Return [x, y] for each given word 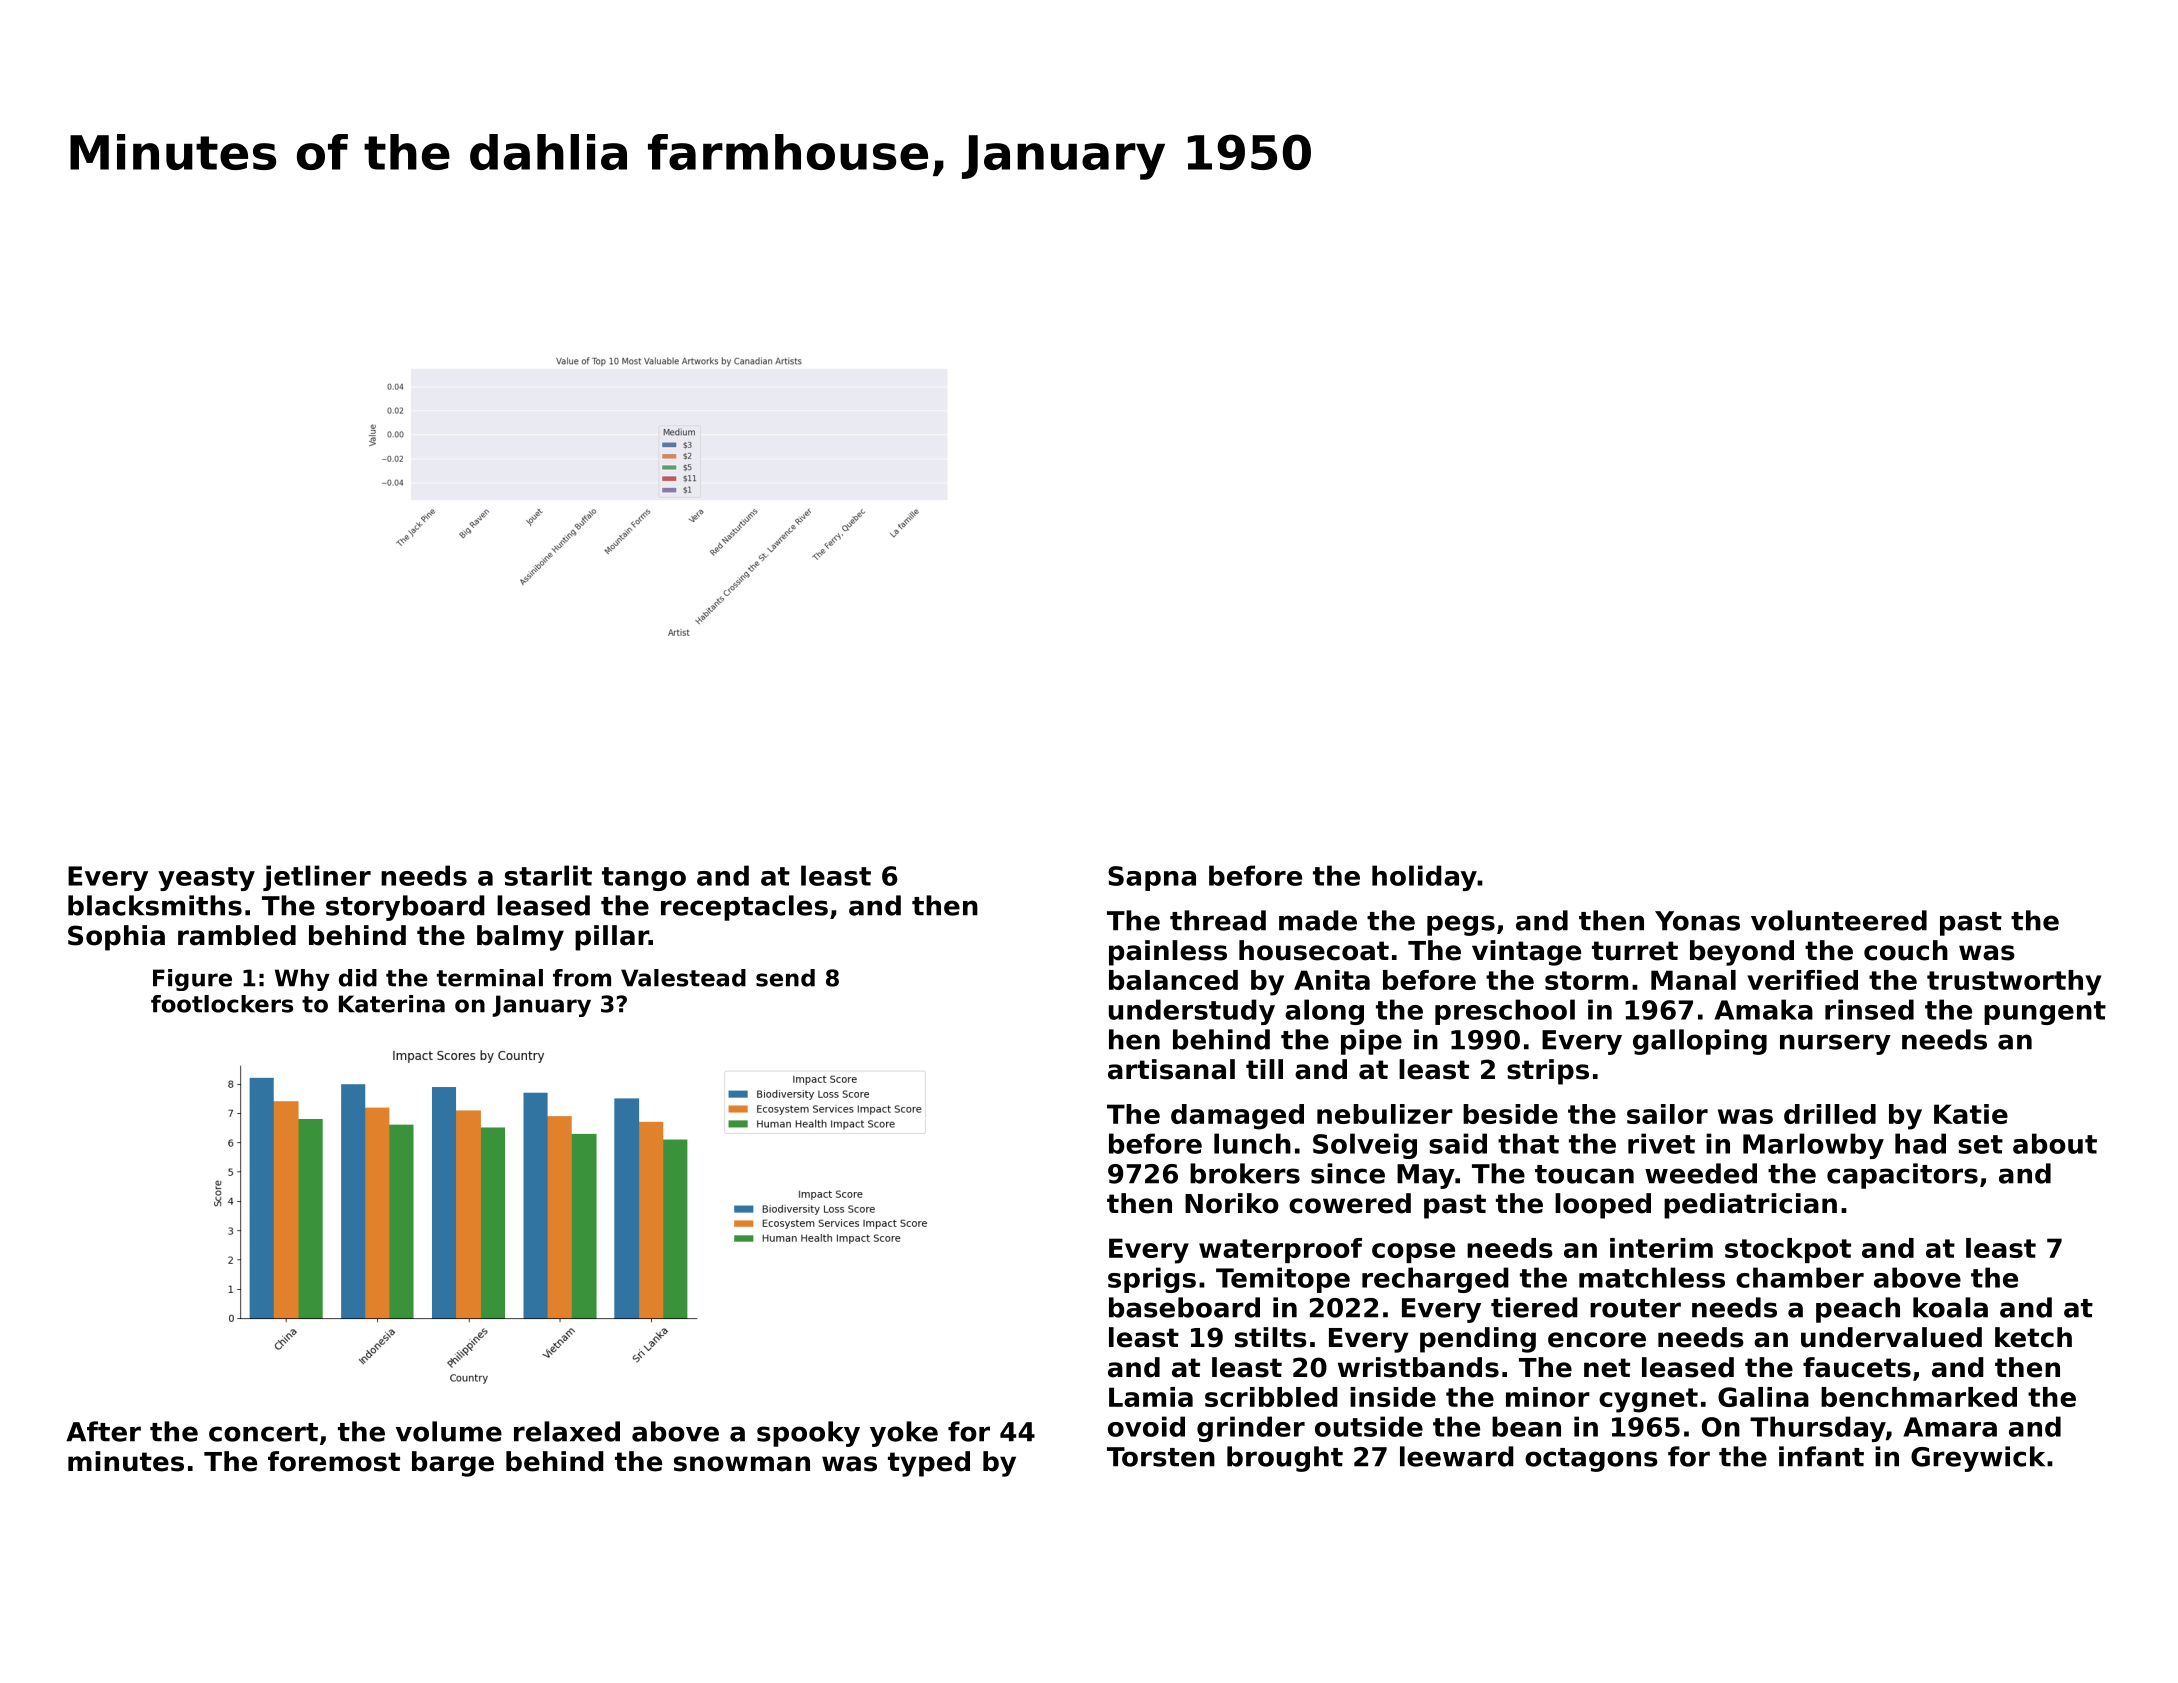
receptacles [744, 908]
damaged [1237, 1117]
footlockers [222, 1004]
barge [453, 1464]
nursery [1835, 1044]
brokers [1245, 1173]
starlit [548, 875]
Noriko [1232, 1203]
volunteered [1839, 920]
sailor [1667, 1114]
